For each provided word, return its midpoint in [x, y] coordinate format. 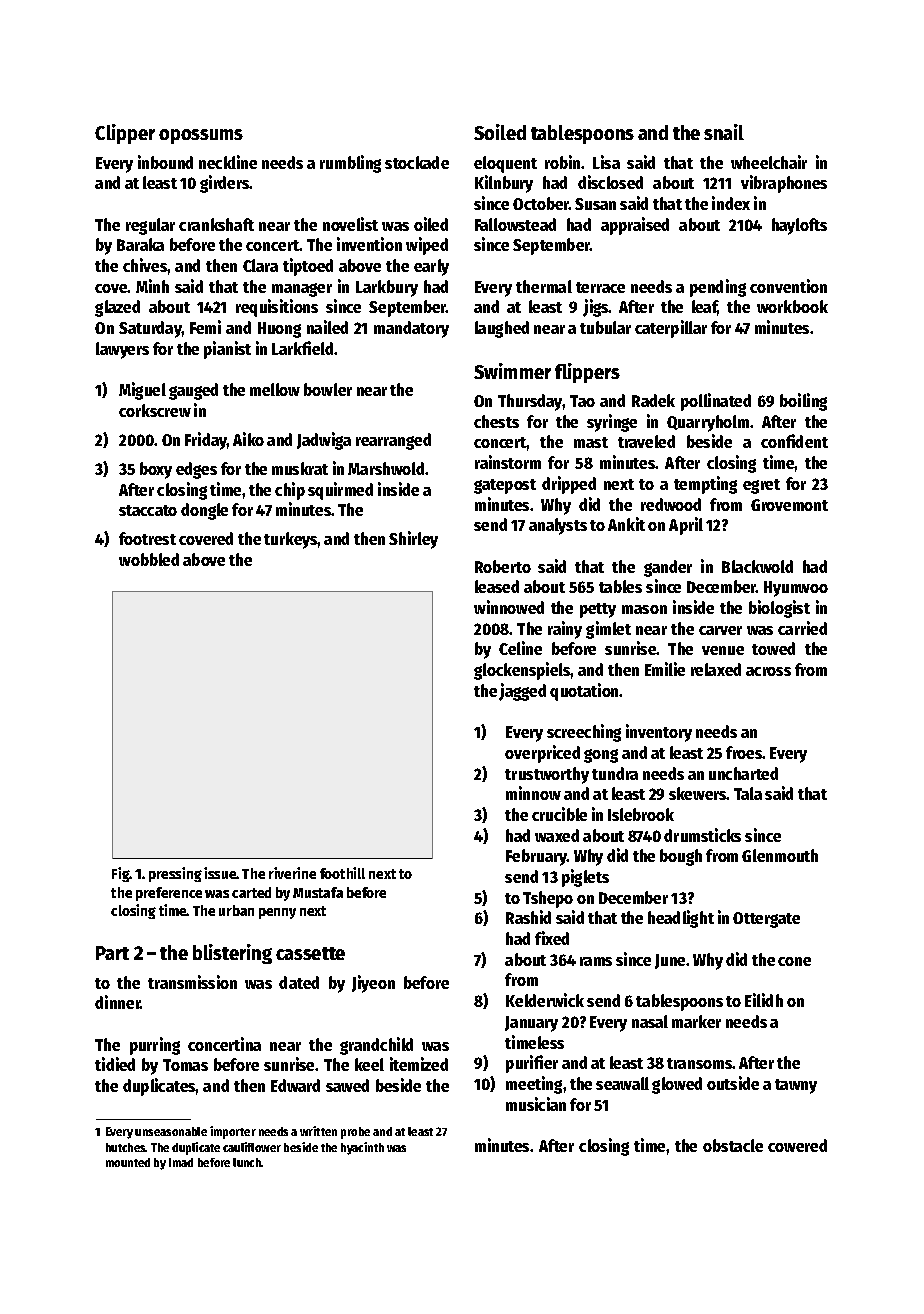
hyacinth [362, 1148]
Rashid [528, 917]
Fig [121, 874]
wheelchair [769, 162]
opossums [201, 136]
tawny [796, 1086]
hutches [126, 1147]
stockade [417, 162]
